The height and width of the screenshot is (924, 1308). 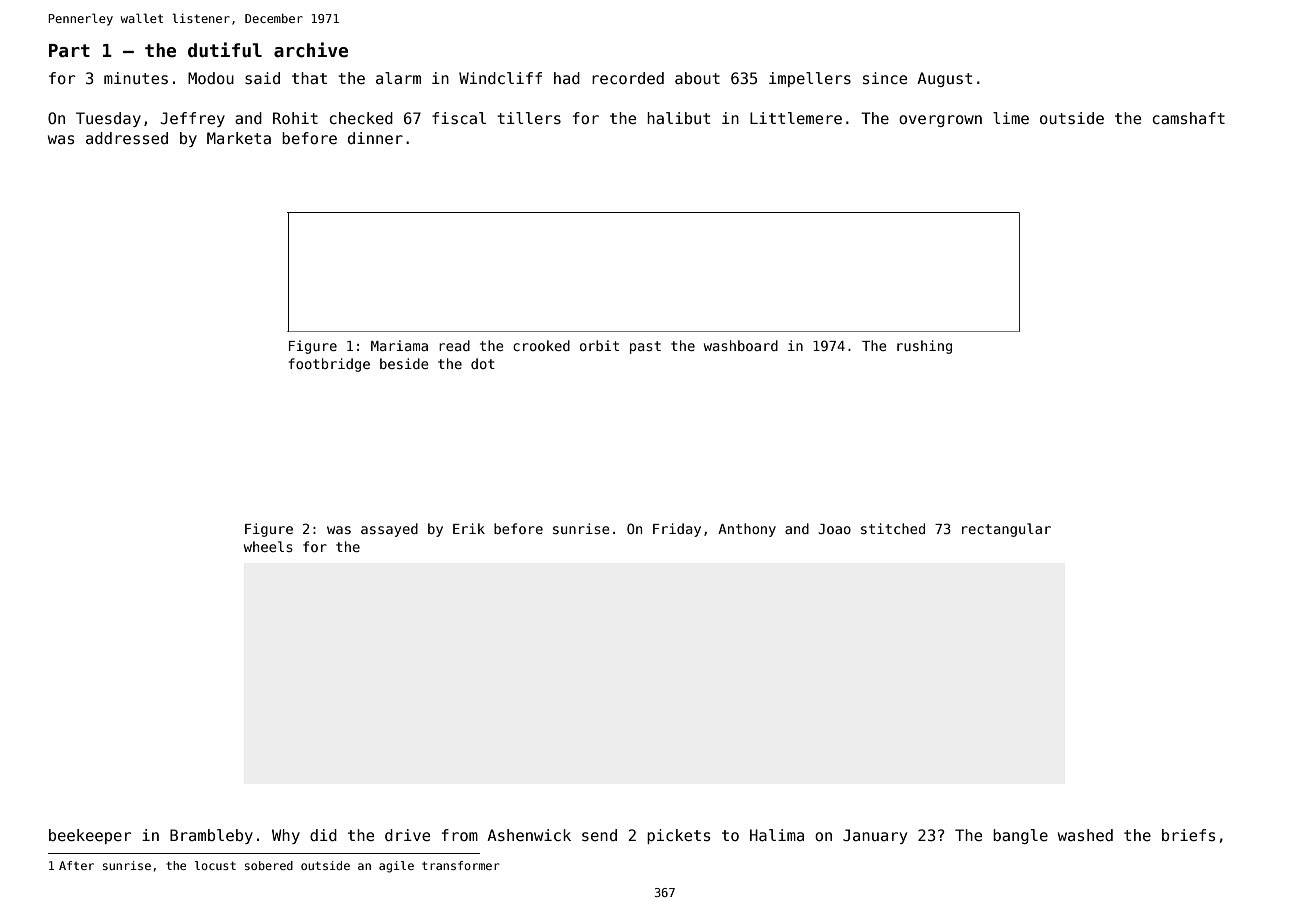 What do you see at coordinates (924, 347) in the screenshot?
I see `rushing` at bounding box center [924, 347].
